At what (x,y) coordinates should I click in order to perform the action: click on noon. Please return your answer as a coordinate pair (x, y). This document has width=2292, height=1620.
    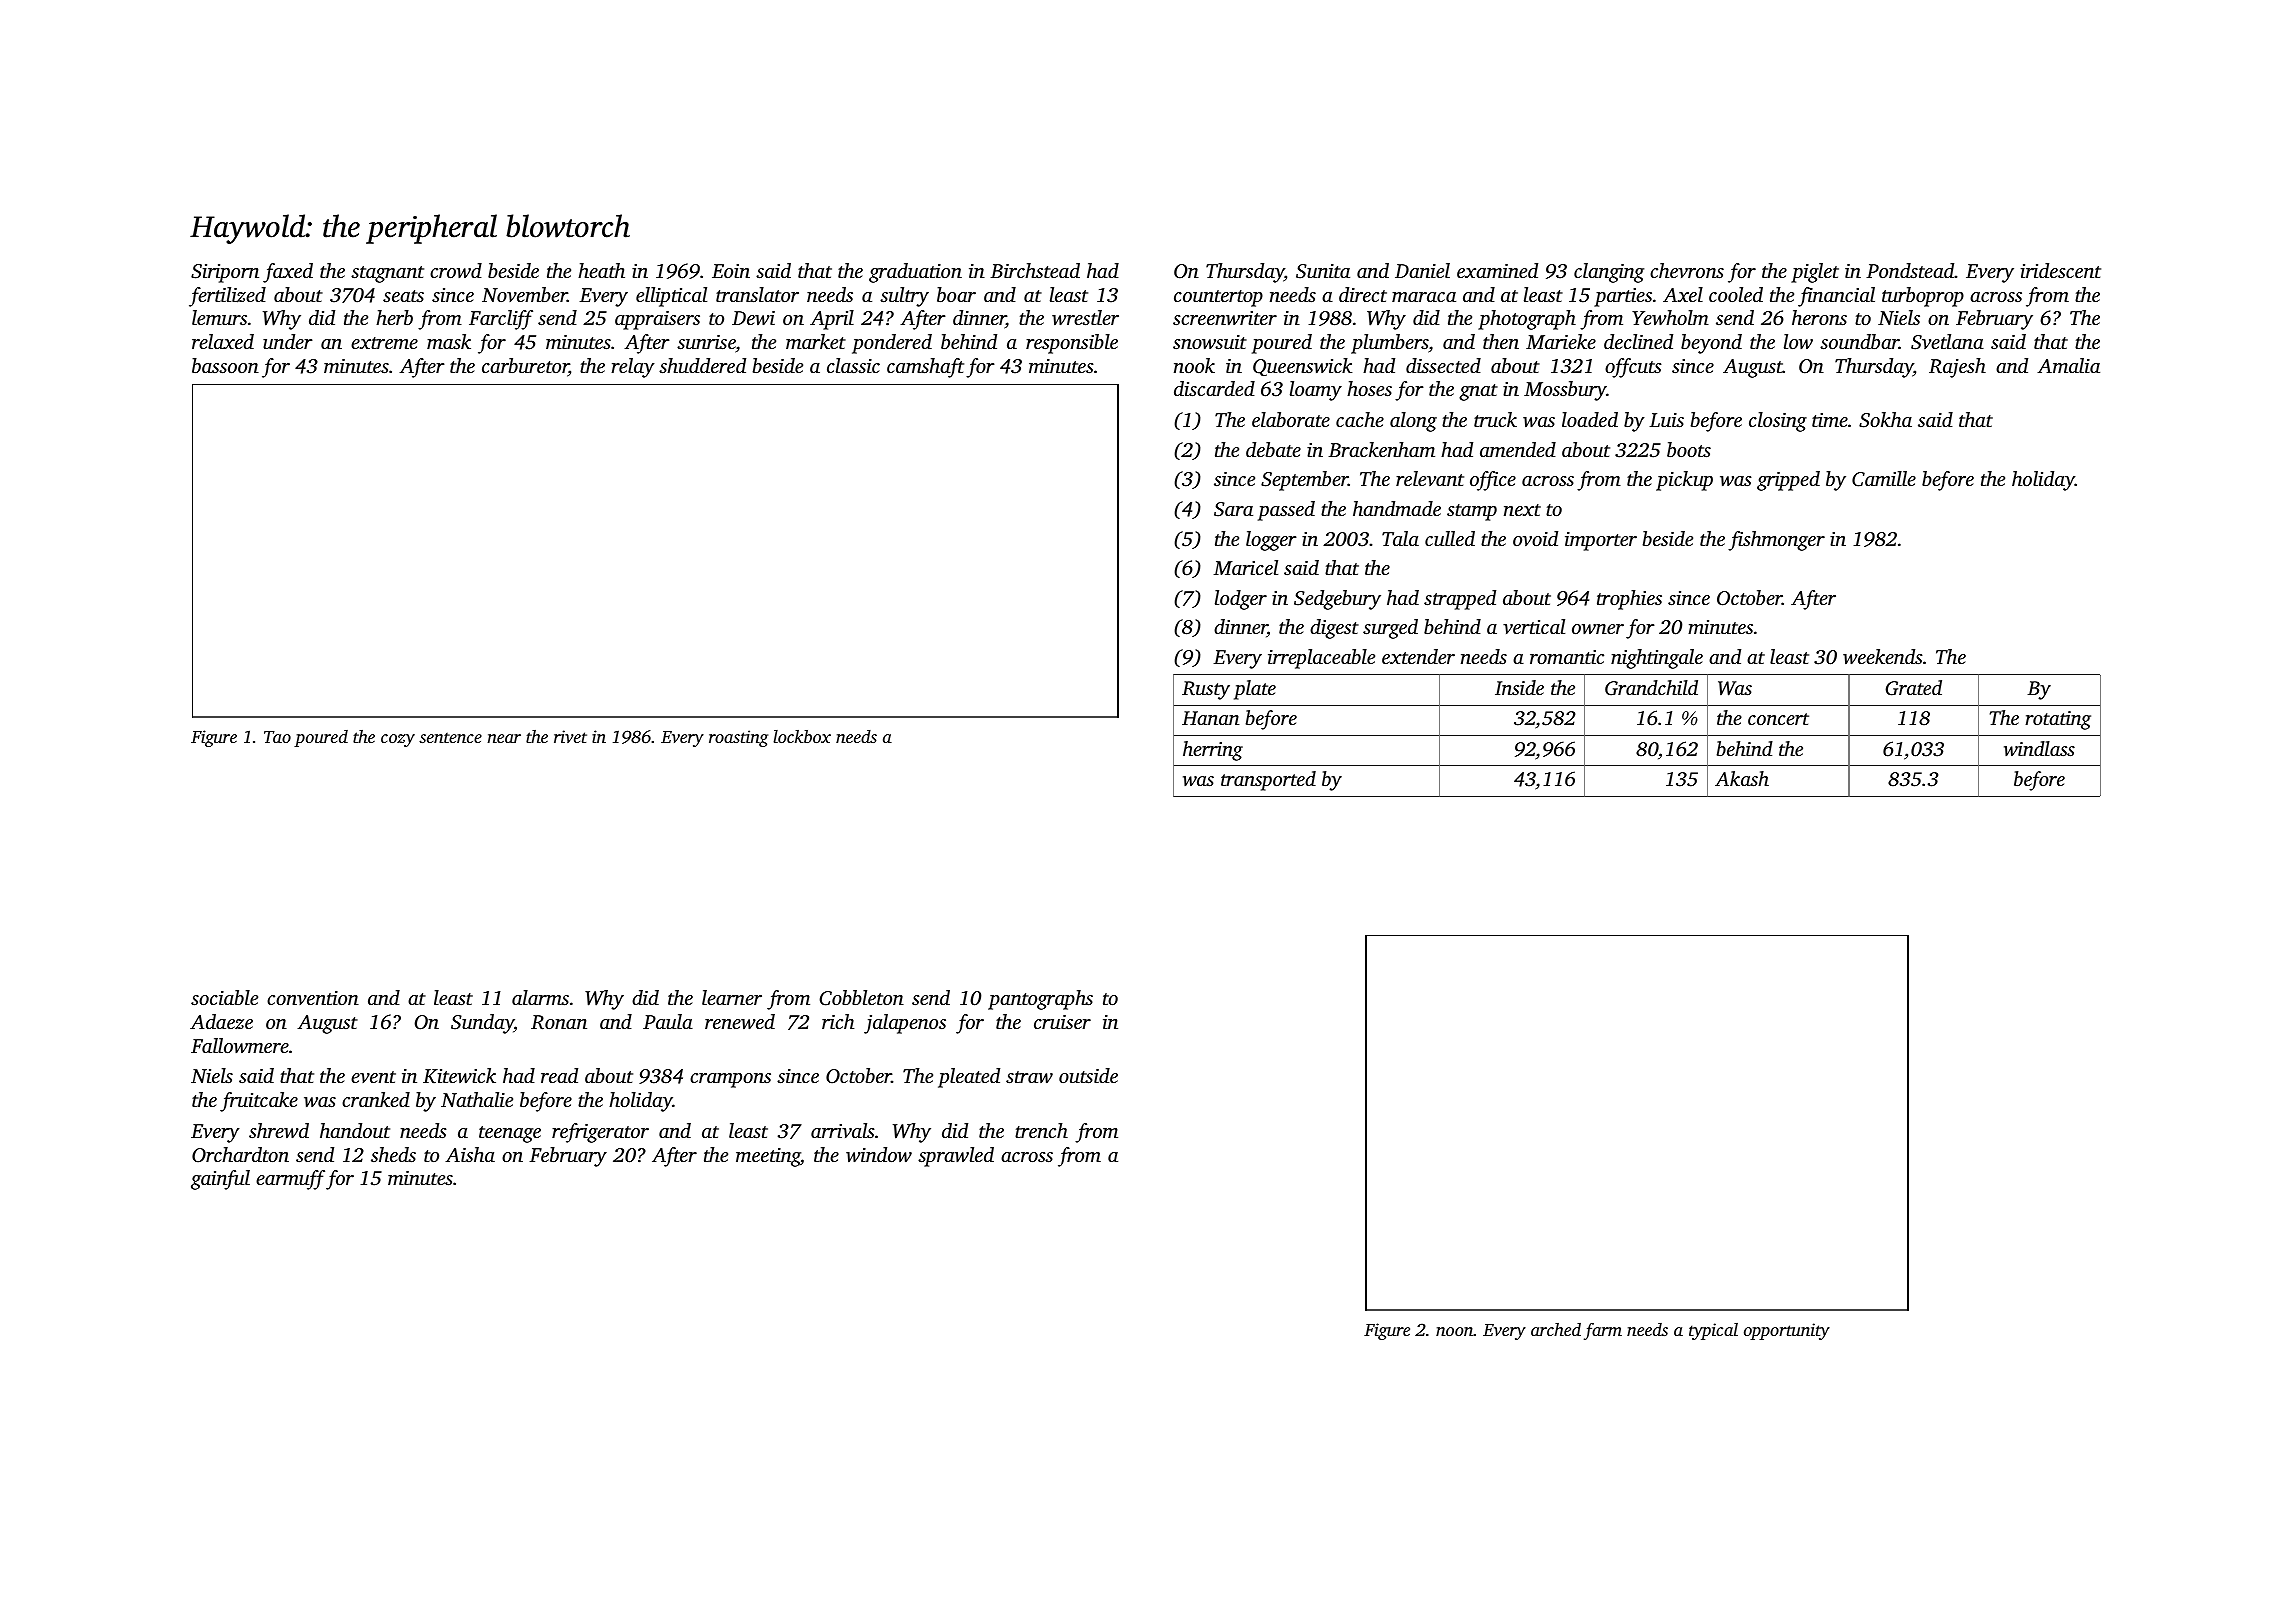
    Looking at the image, I should click on (1455, 1331).
